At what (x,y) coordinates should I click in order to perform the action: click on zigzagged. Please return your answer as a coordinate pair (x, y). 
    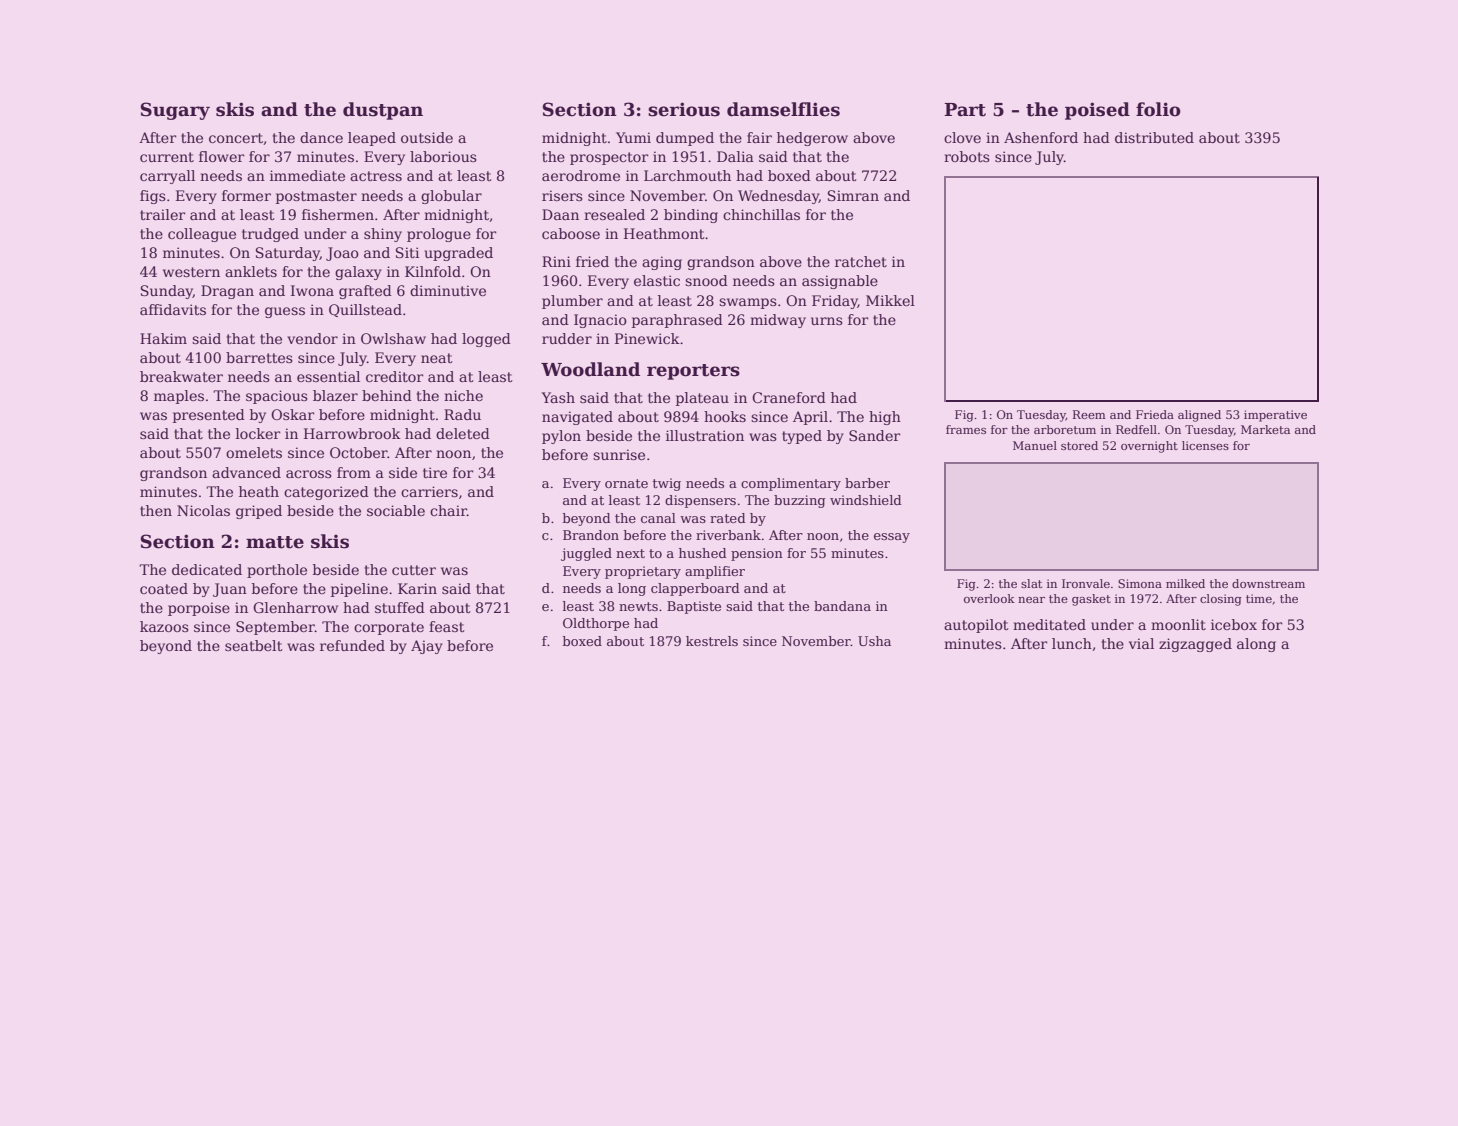
    Looking at the image, I should click on (1195, 645).
